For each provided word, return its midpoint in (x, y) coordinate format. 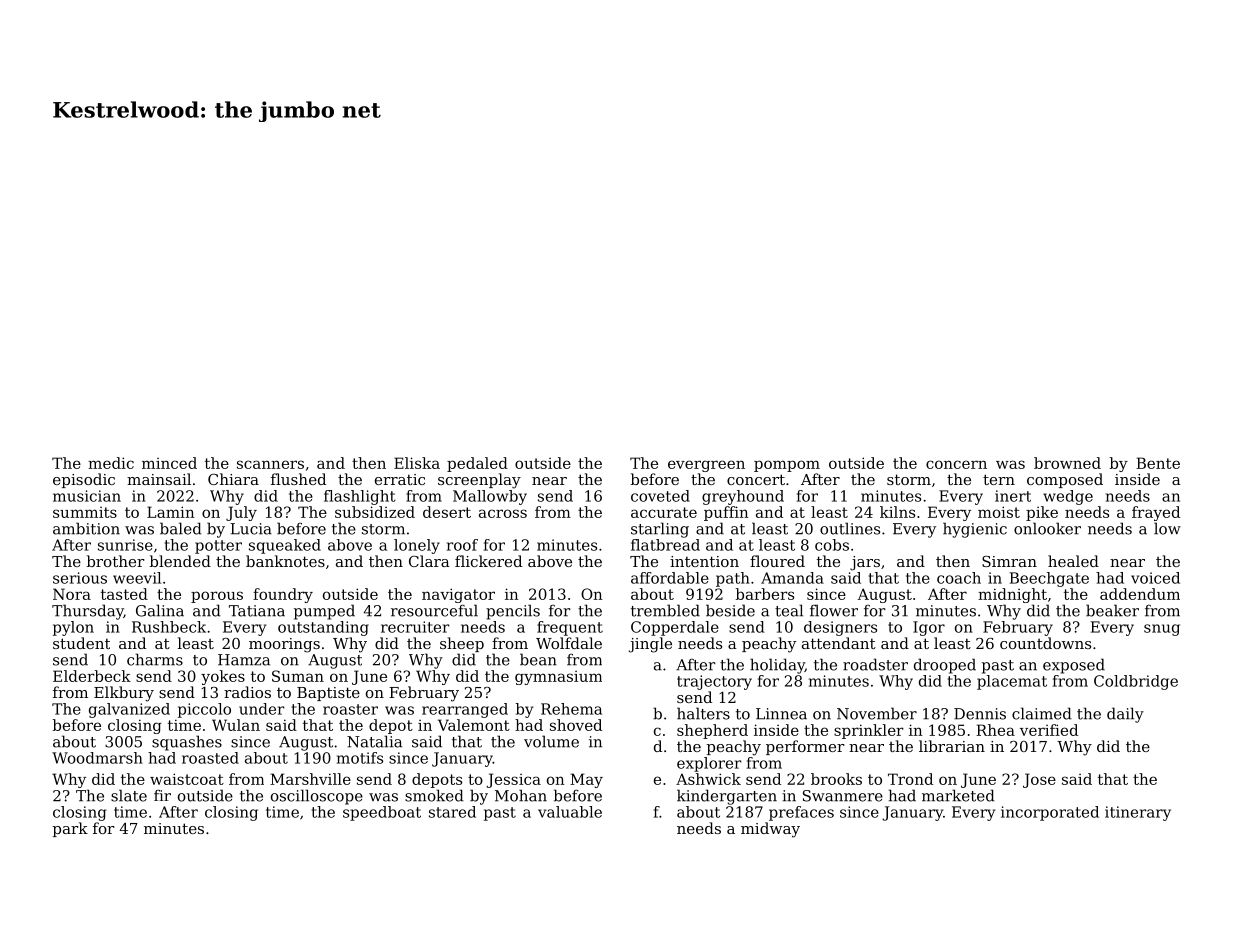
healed (1073, 561)
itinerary (1138, 813)
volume (551, 741)
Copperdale (675, 628)
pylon (73, 628)
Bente (1158, 463)
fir (162, 795)
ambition (86, 528)
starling (660, 530)
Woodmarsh (97, 758)
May (586, 780)
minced (169, 463)
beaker (1112, 610)
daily (1125, 715)
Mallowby (490, 497)
